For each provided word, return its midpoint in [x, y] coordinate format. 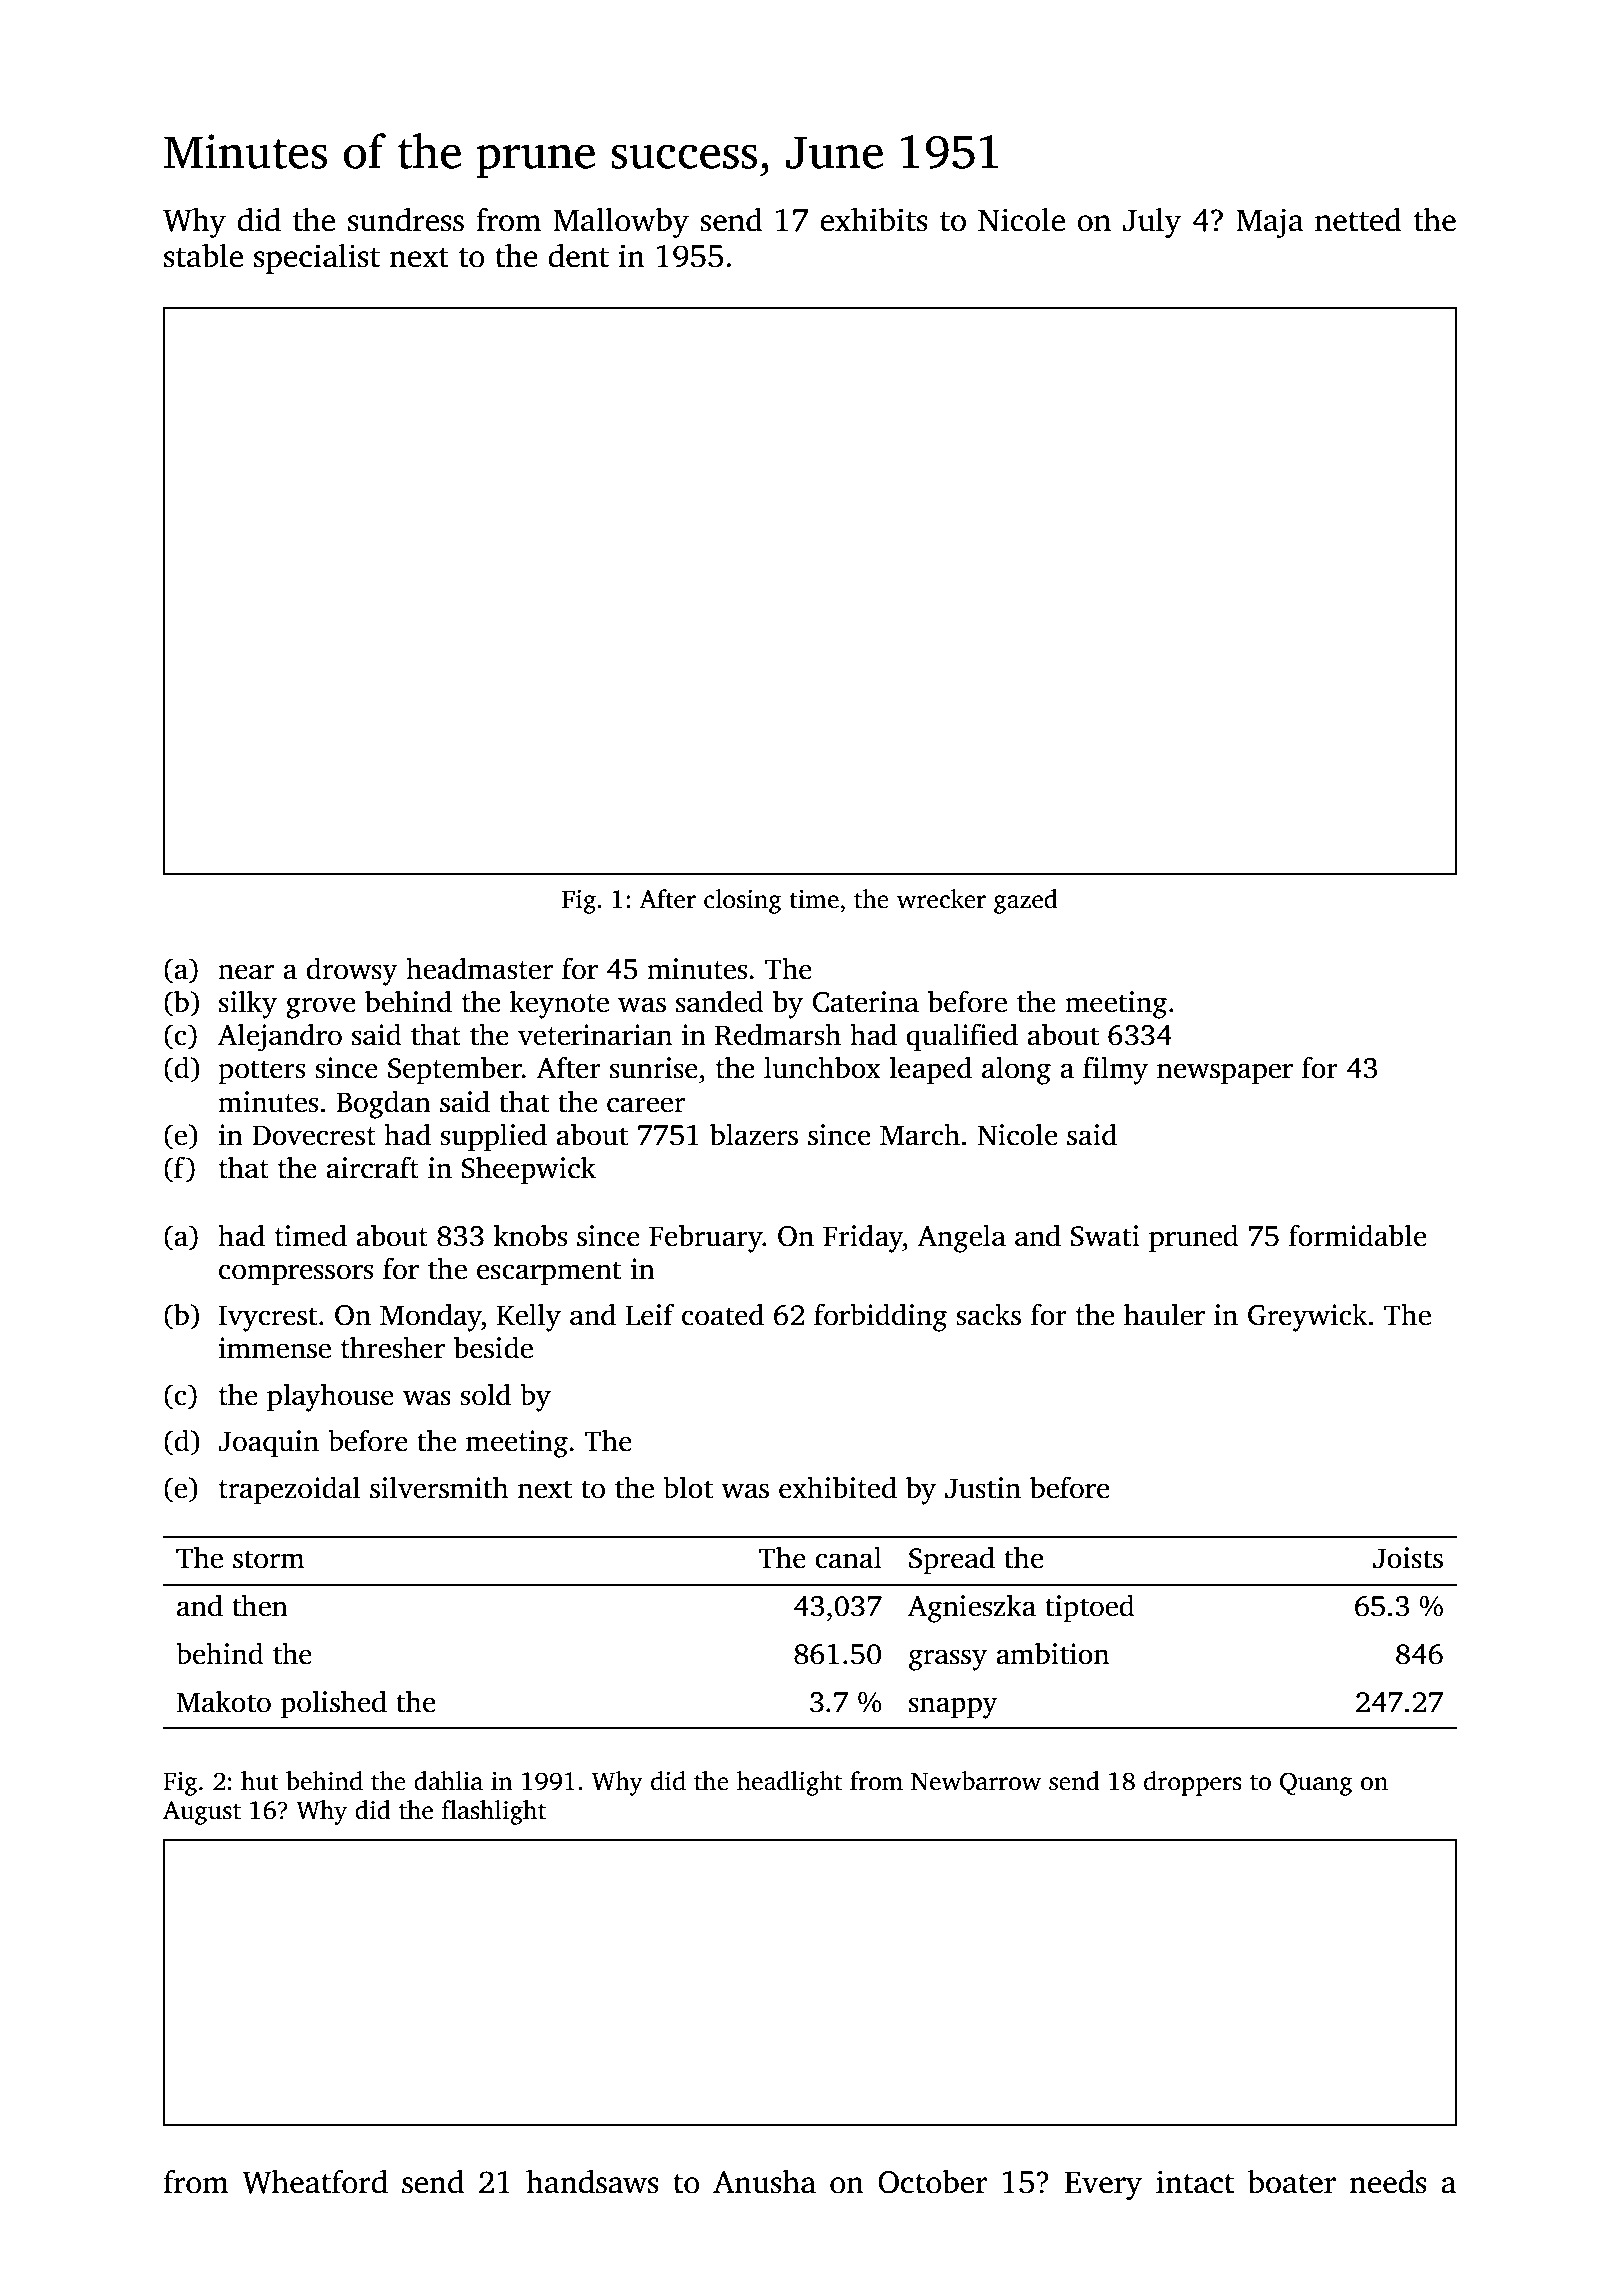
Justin [983, 1488]
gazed [1026, 901]
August [202, 1813]
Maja [1270, 223]
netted [1358, 220]
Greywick [1307, 1317]
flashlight [494, 1812]
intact [1195, 2182]
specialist [317, 259]
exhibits [874, 220]
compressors [296, 1275]
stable [203, 256]
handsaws [592, 2182]
